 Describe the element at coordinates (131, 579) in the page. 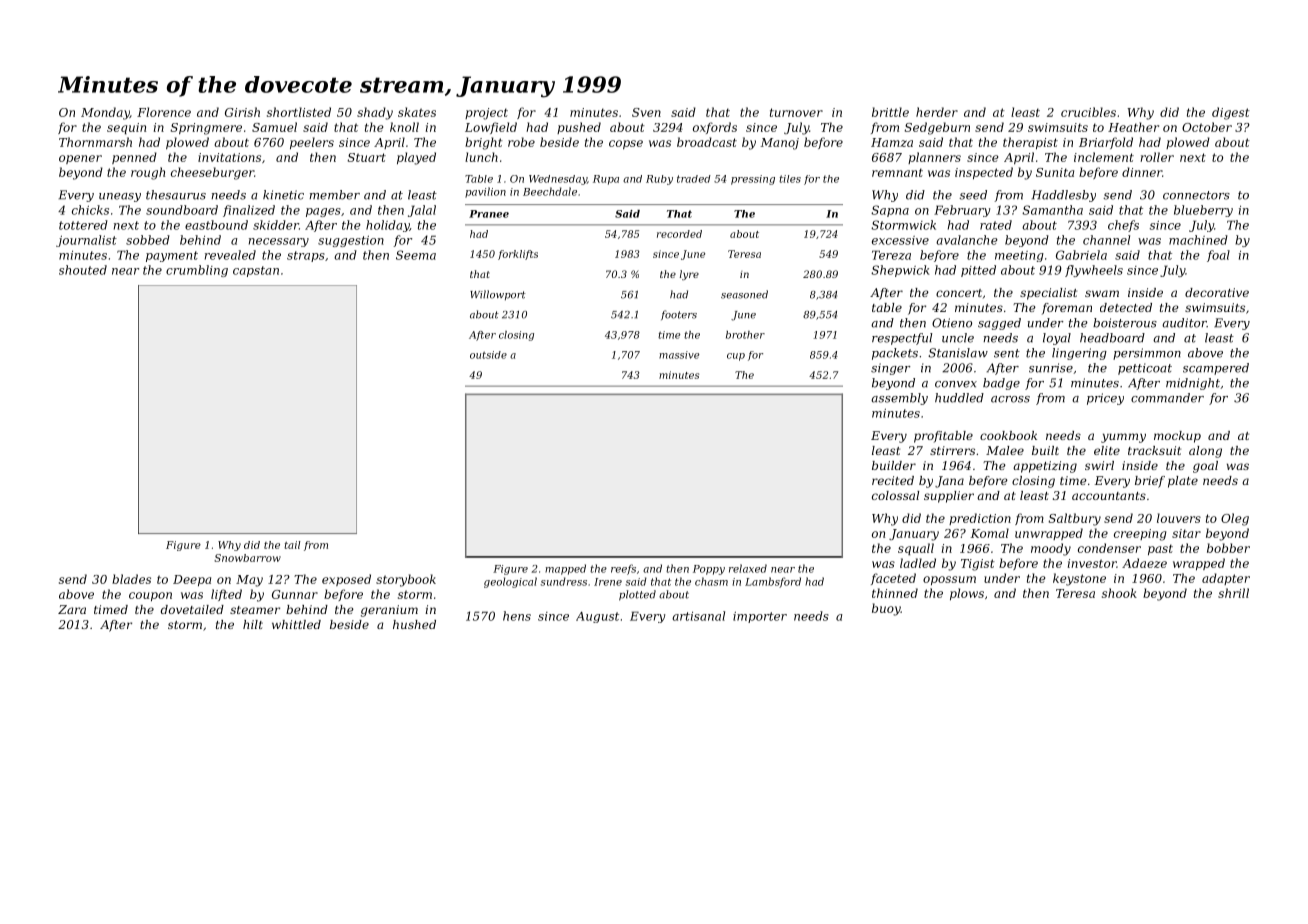

I see `blades` at that location.
